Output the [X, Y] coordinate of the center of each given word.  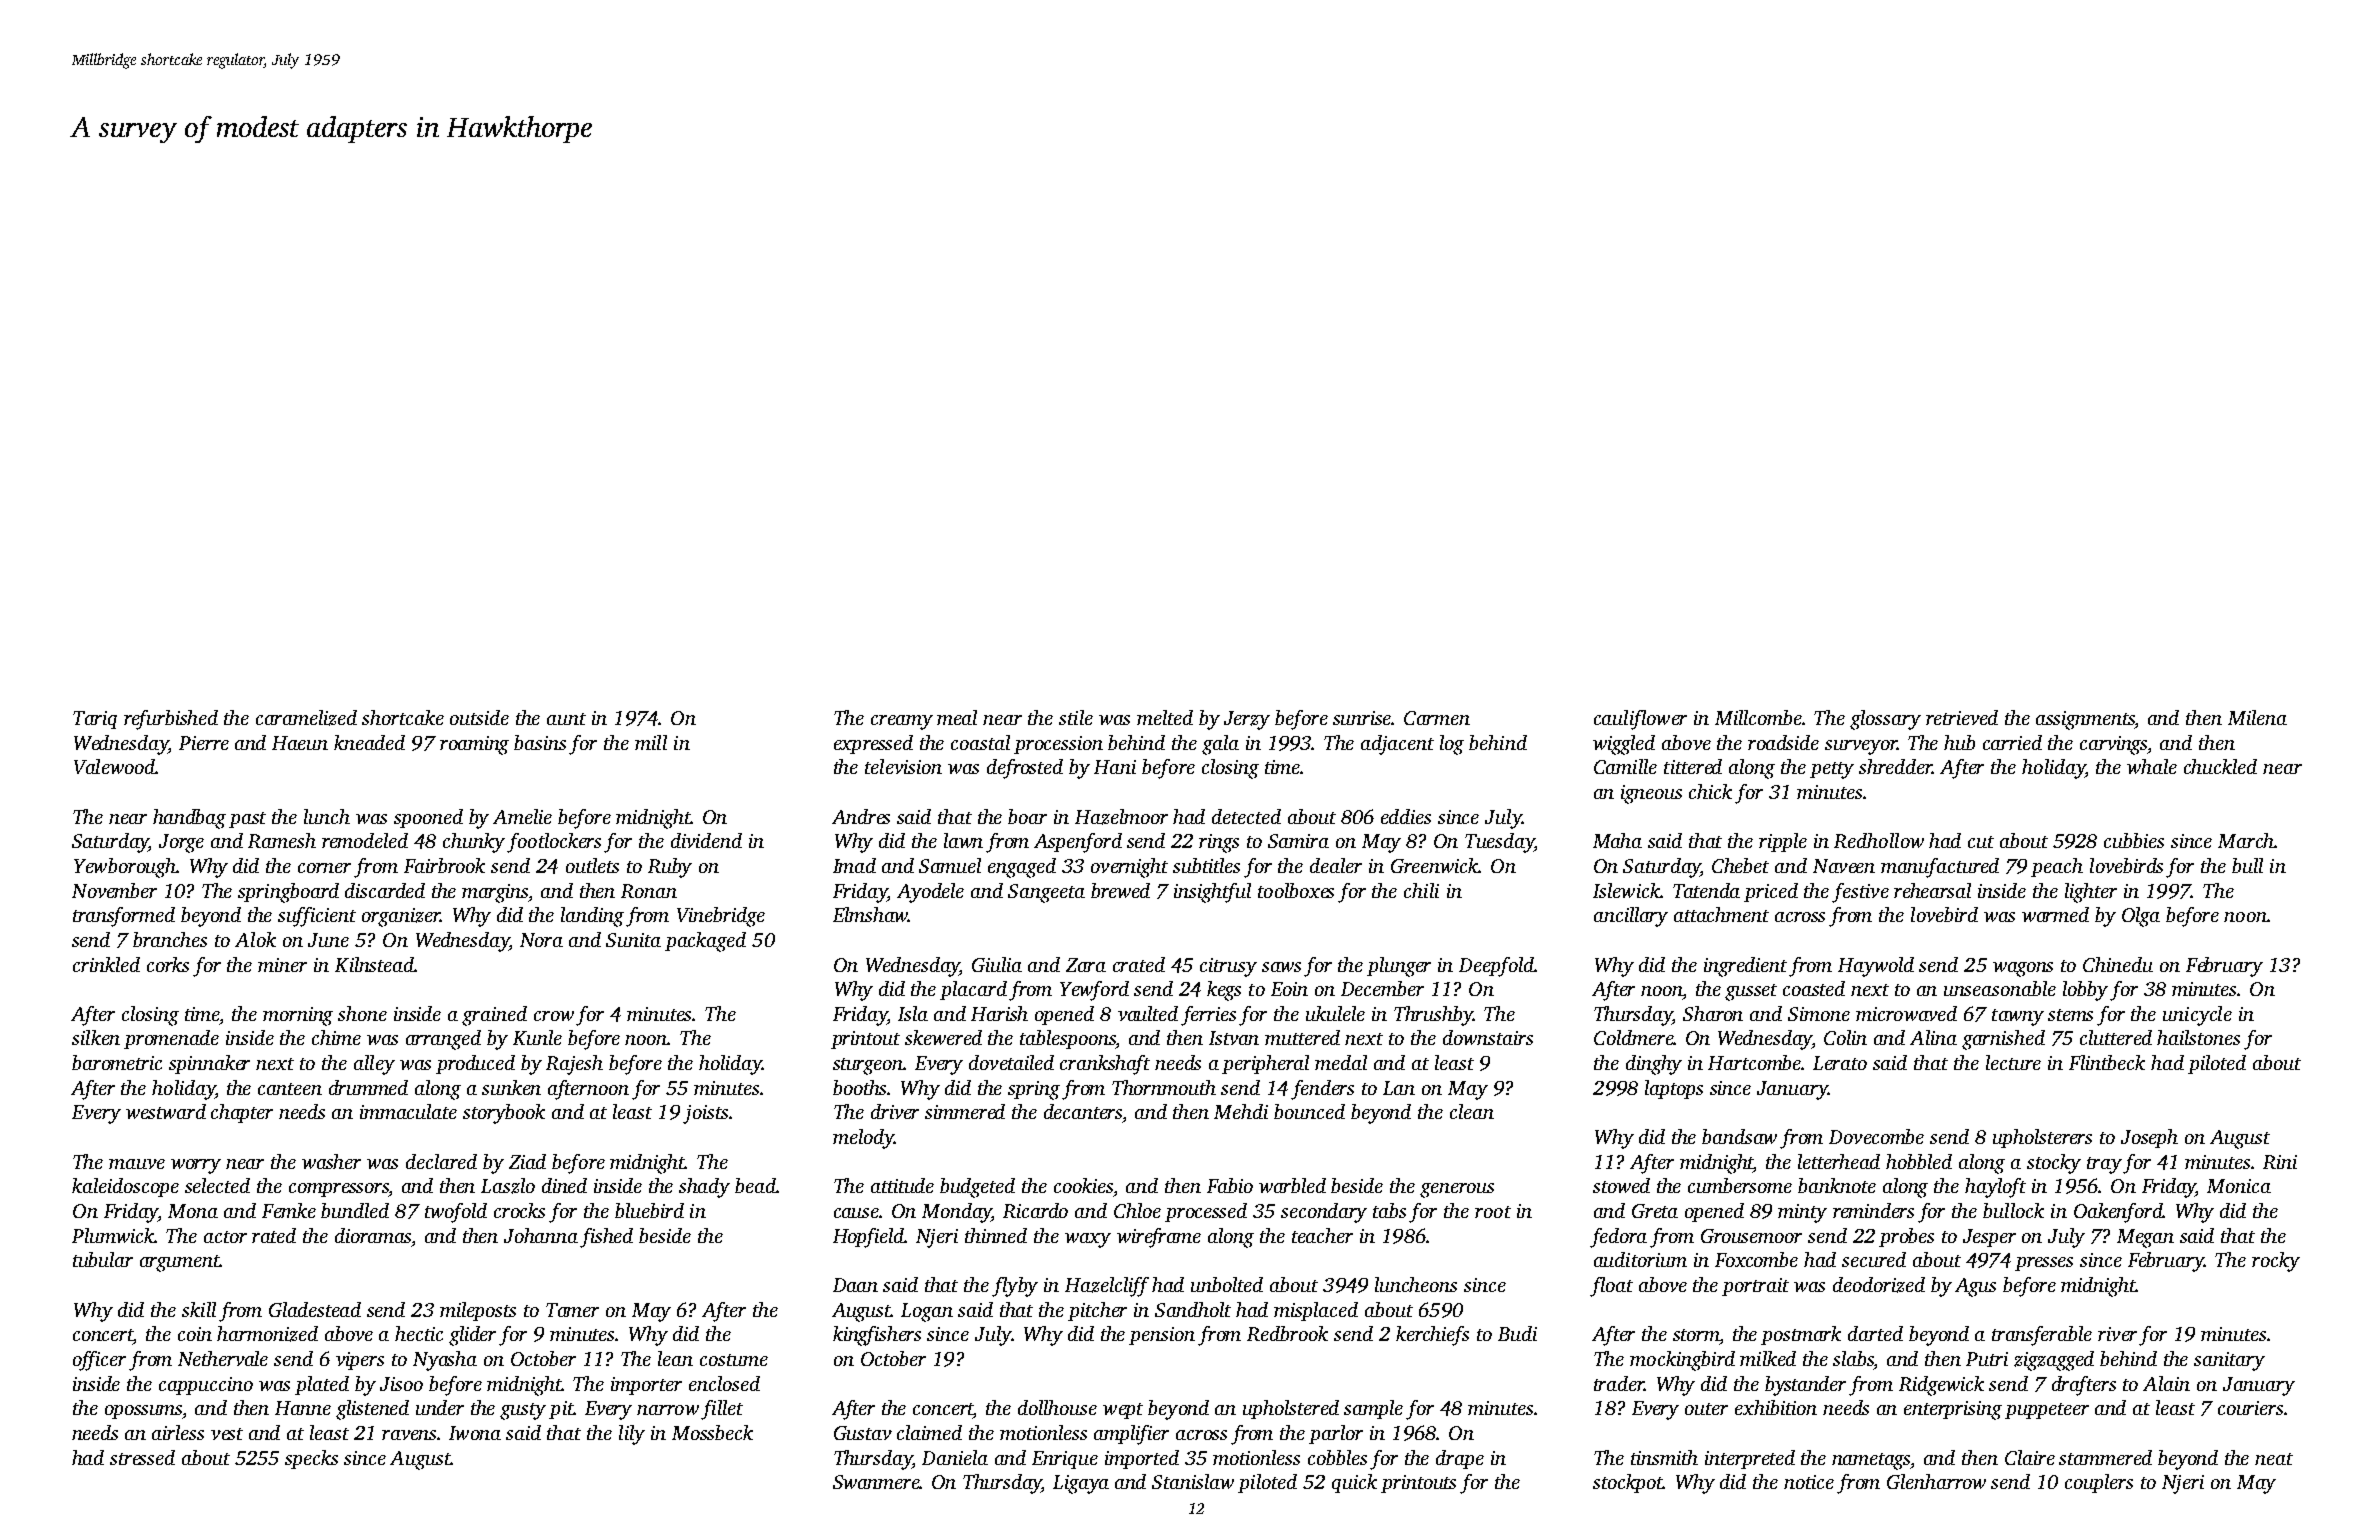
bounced [1309, 1111]
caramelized [306, 718]
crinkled [106, 964]
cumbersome [1740, 1185]
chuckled [2220, 766]
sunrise [1362, 718]
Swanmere [876, 1482]
